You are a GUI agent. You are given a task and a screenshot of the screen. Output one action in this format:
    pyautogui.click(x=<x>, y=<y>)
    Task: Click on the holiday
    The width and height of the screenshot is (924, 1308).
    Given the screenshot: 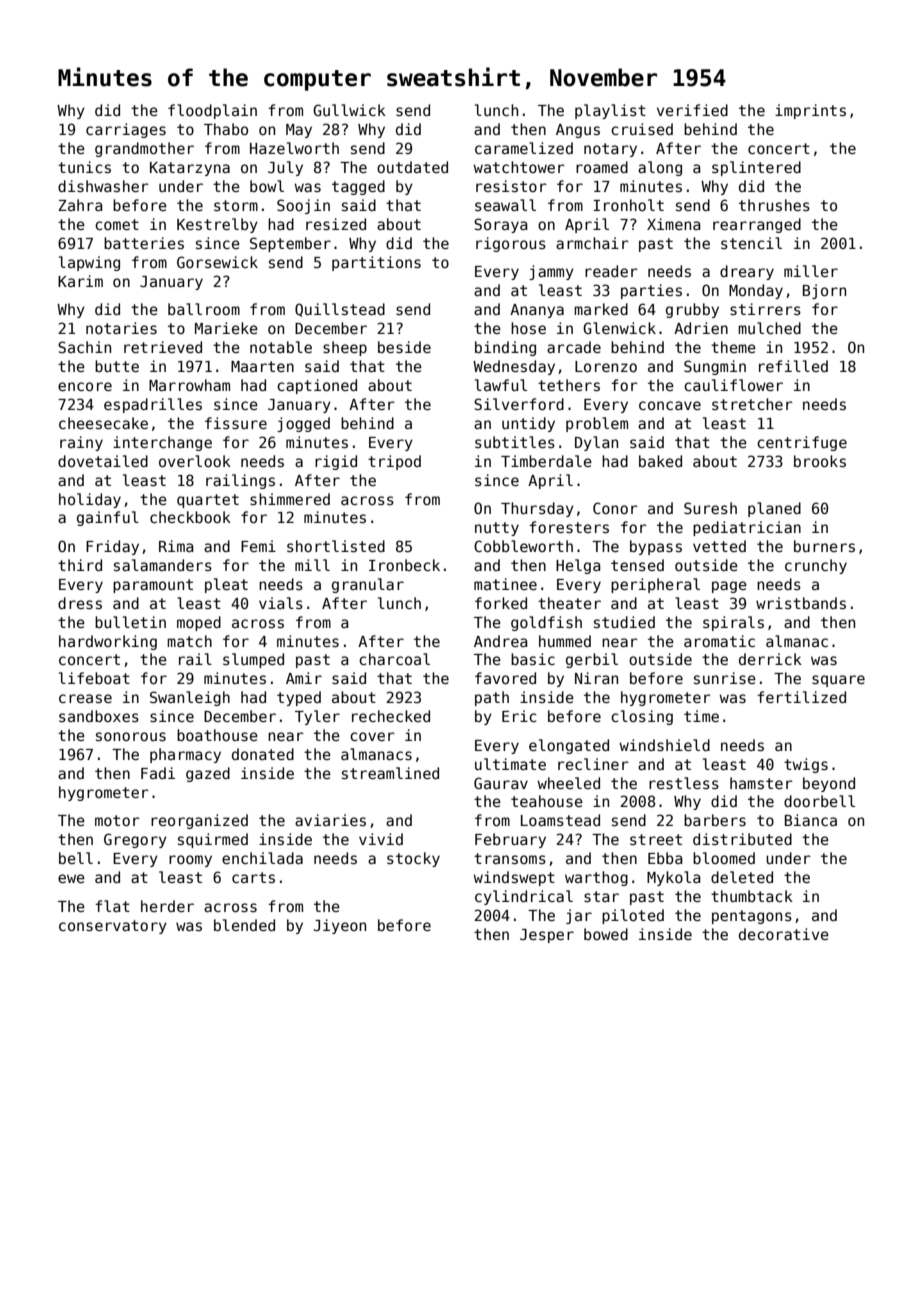 What is the action you would take?
    pyautogui.click(x=90, y=500)
